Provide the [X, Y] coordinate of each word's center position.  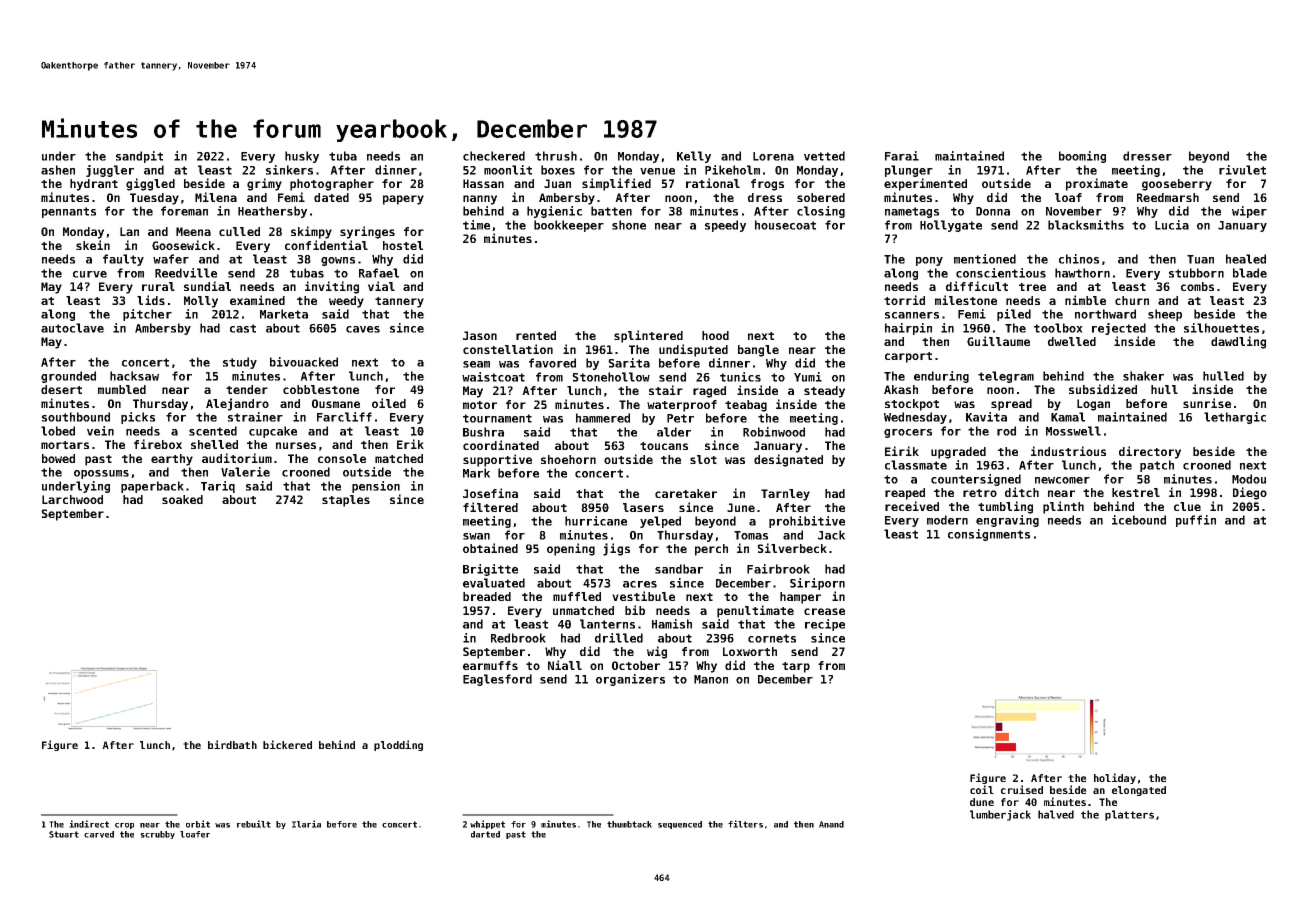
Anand [831, 824]
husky [302, 157]
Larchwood [72, 499]
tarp [796, 667]
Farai [902, 156]
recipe [825, 625]
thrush [556, 156]
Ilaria [306, 824]
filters [745, 824]
